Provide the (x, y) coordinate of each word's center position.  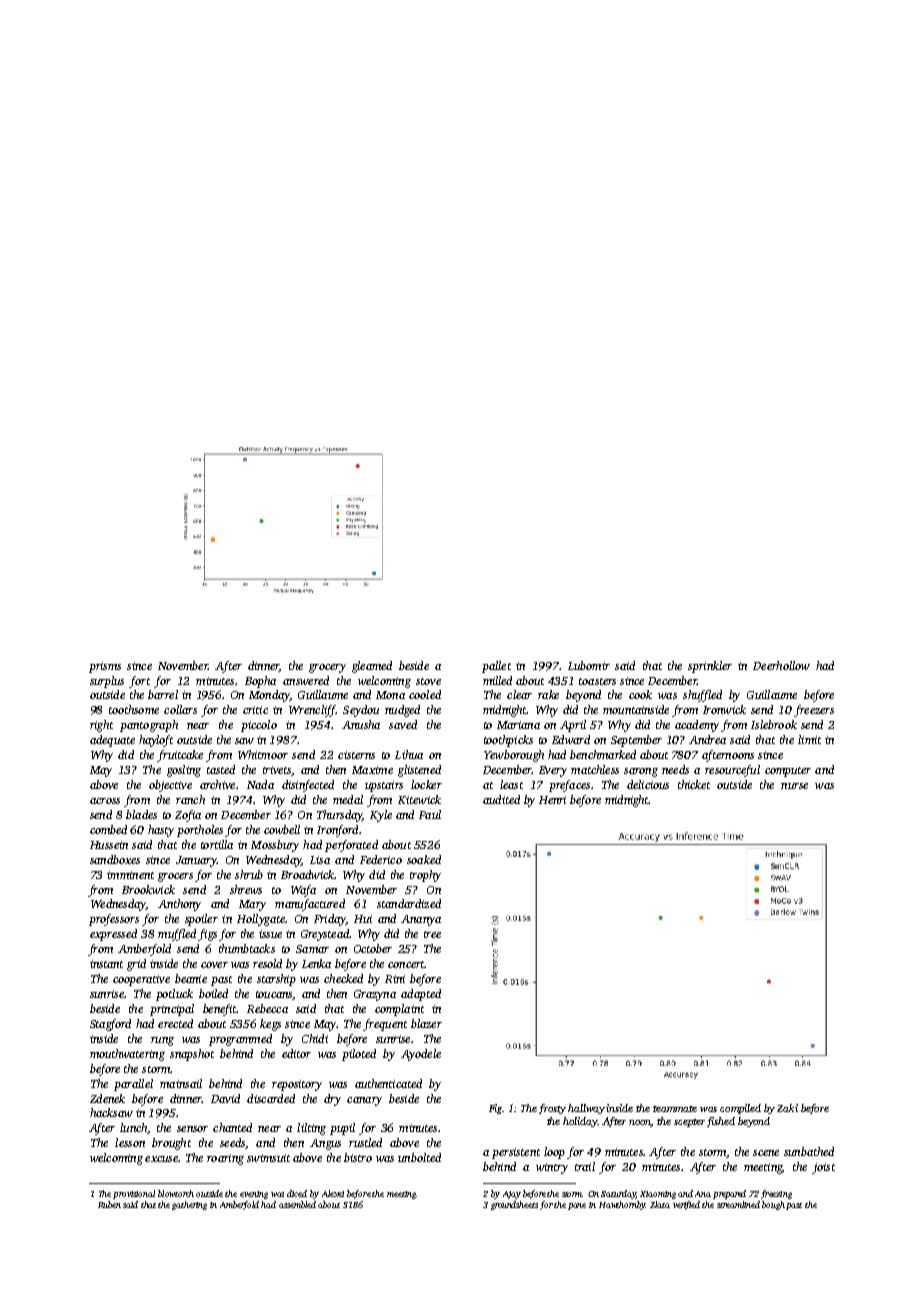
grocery (327, 668)
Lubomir (589, 665)
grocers (175, 877)
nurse (794, 786)
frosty (552, 1109)
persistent (516, 1153)
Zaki (787, 1108)
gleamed (372, 667)
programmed (240, 1040)
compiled (740, 1109)
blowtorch (176, 1193)
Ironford (337, 831)
